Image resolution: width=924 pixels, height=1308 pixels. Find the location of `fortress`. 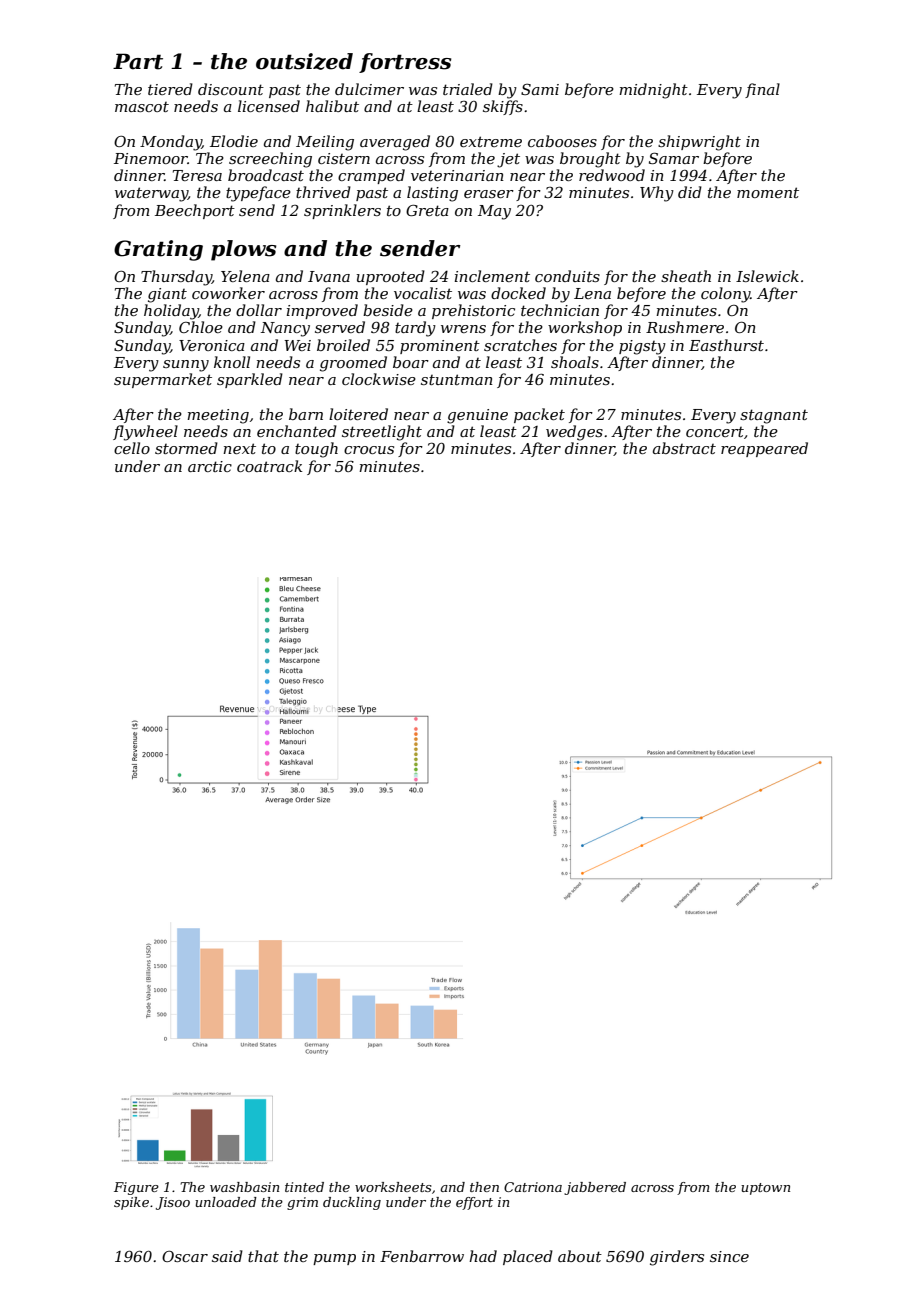

fortress is located at coordinates (405, 63).
